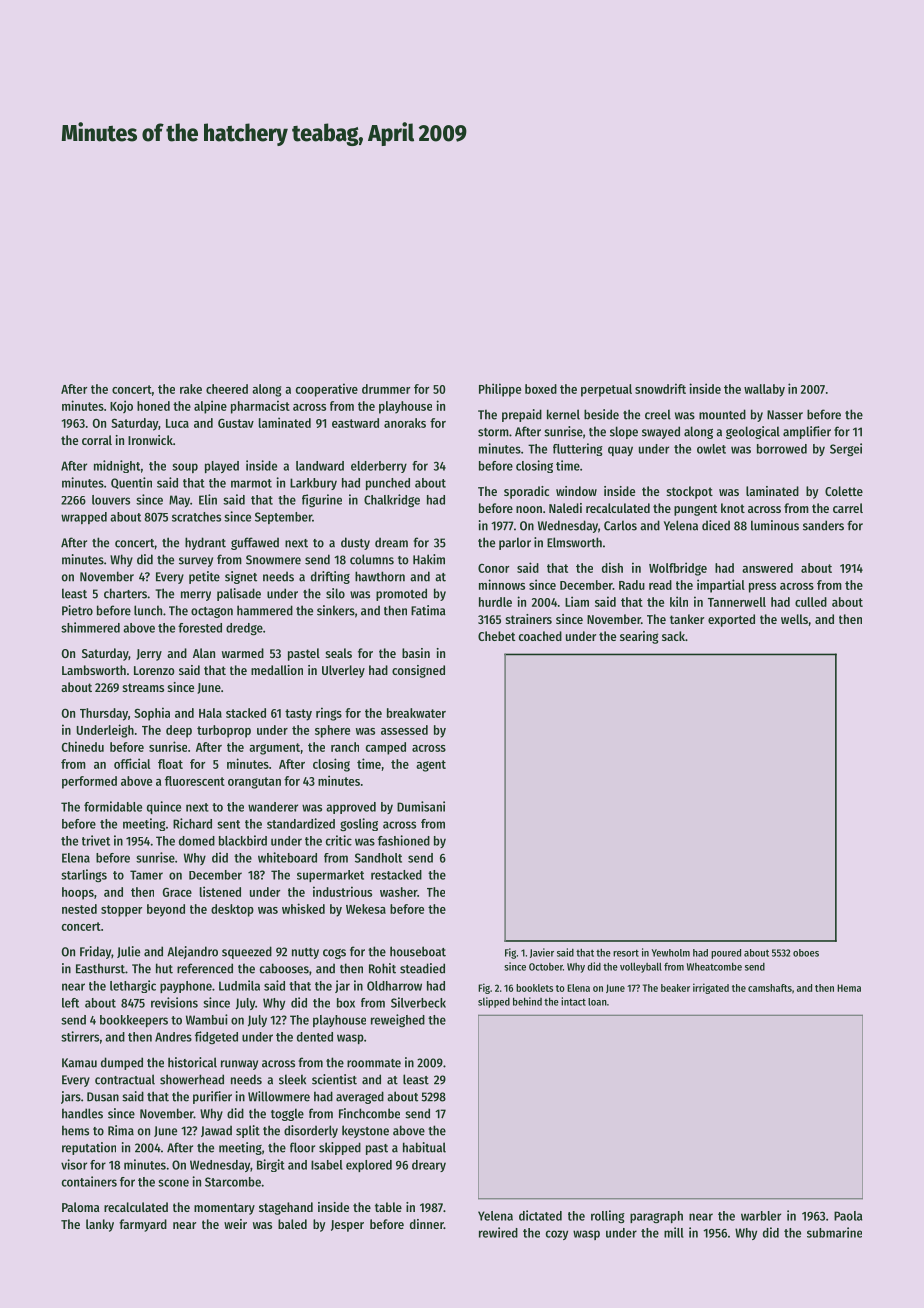 The image size is (924, 1308). Describe the element at coordinates (351, 808) in the screenshot. I see `approved` at that location.
